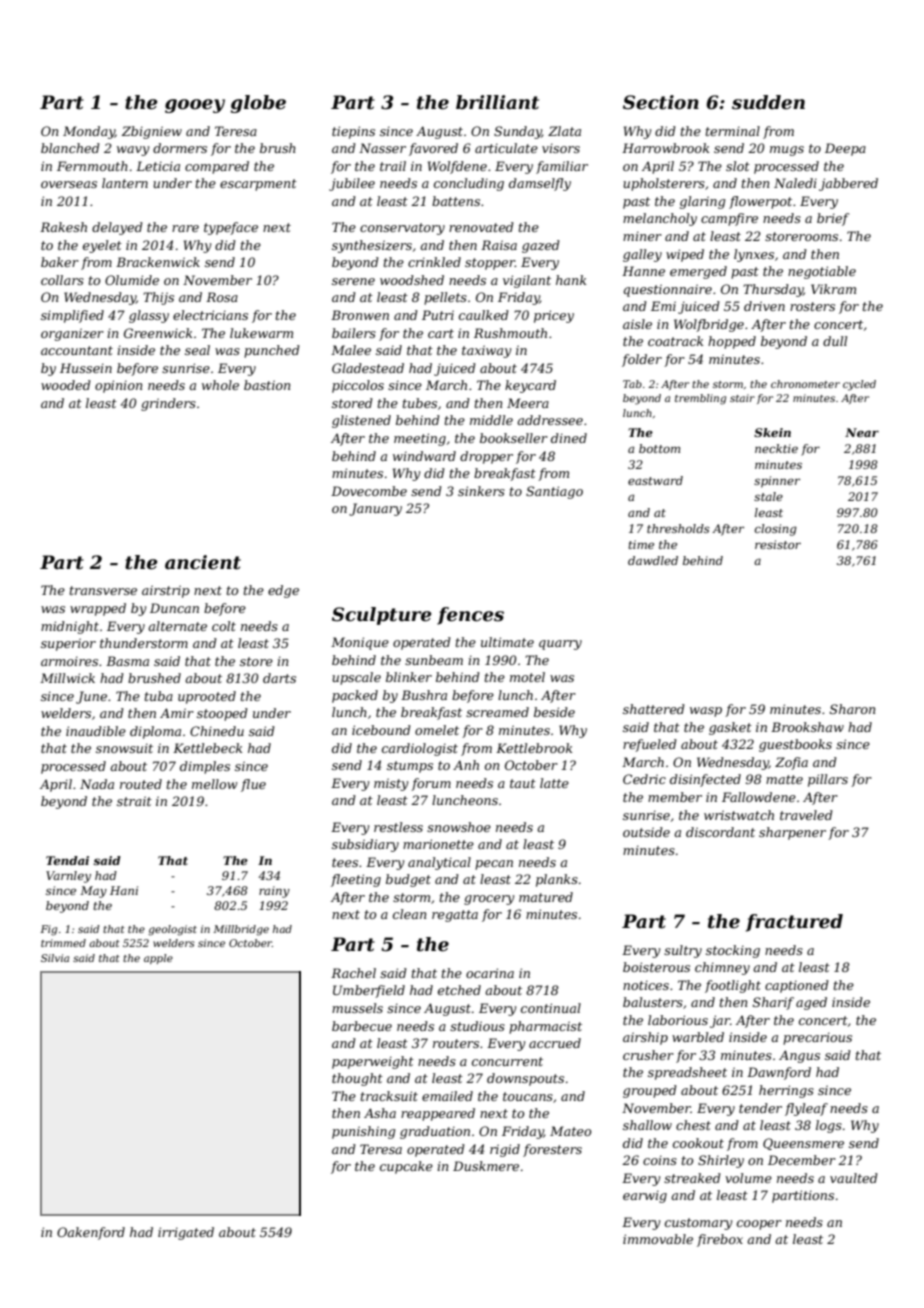  I want to click on Basma, so click(127, 661).
